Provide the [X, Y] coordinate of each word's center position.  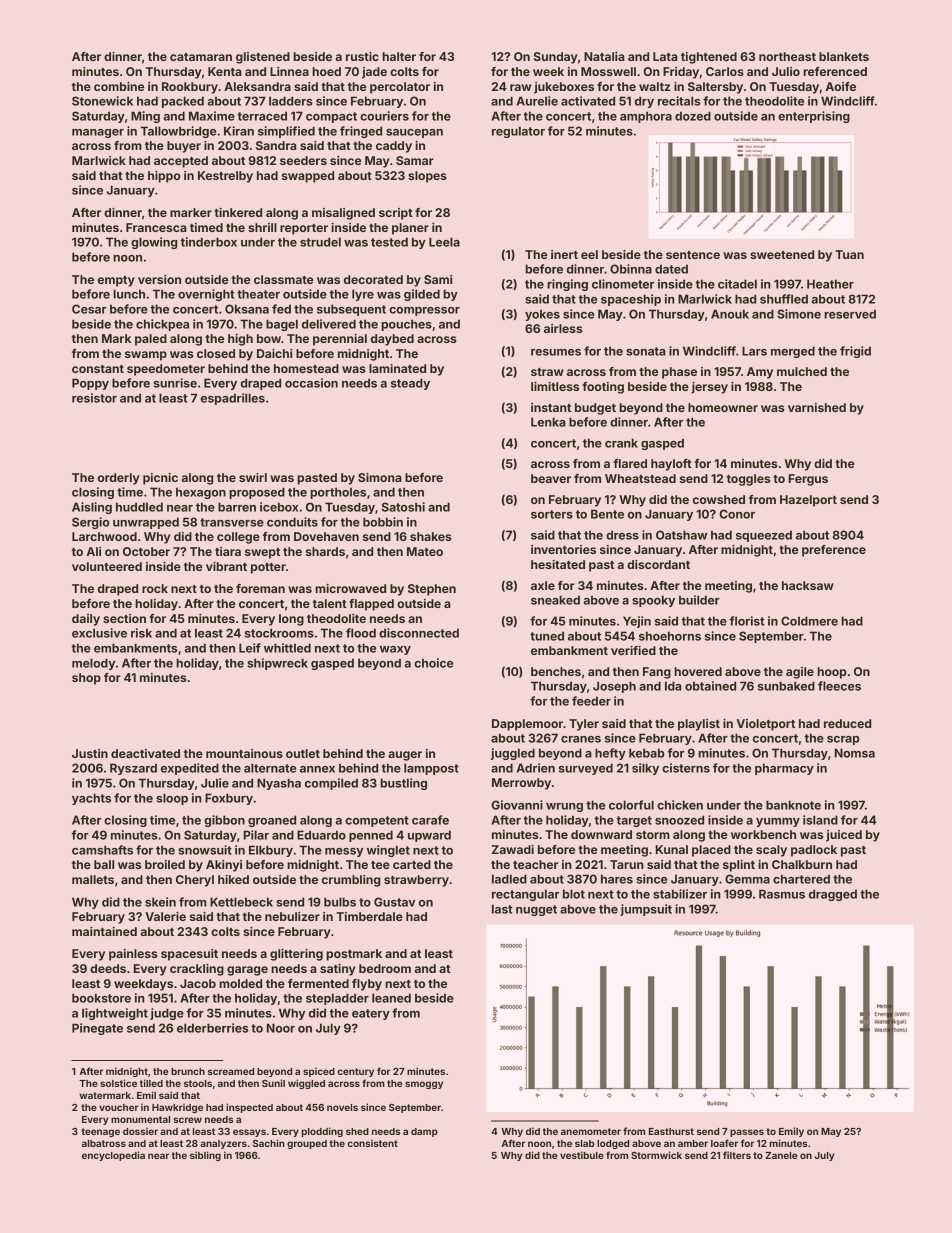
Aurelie [537, 101]
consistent [372, 1143]
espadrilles [233, 399]
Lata [665, 56]
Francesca [156, 227]
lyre [363, 295]
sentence [693, 255]
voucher [119, 1107]
